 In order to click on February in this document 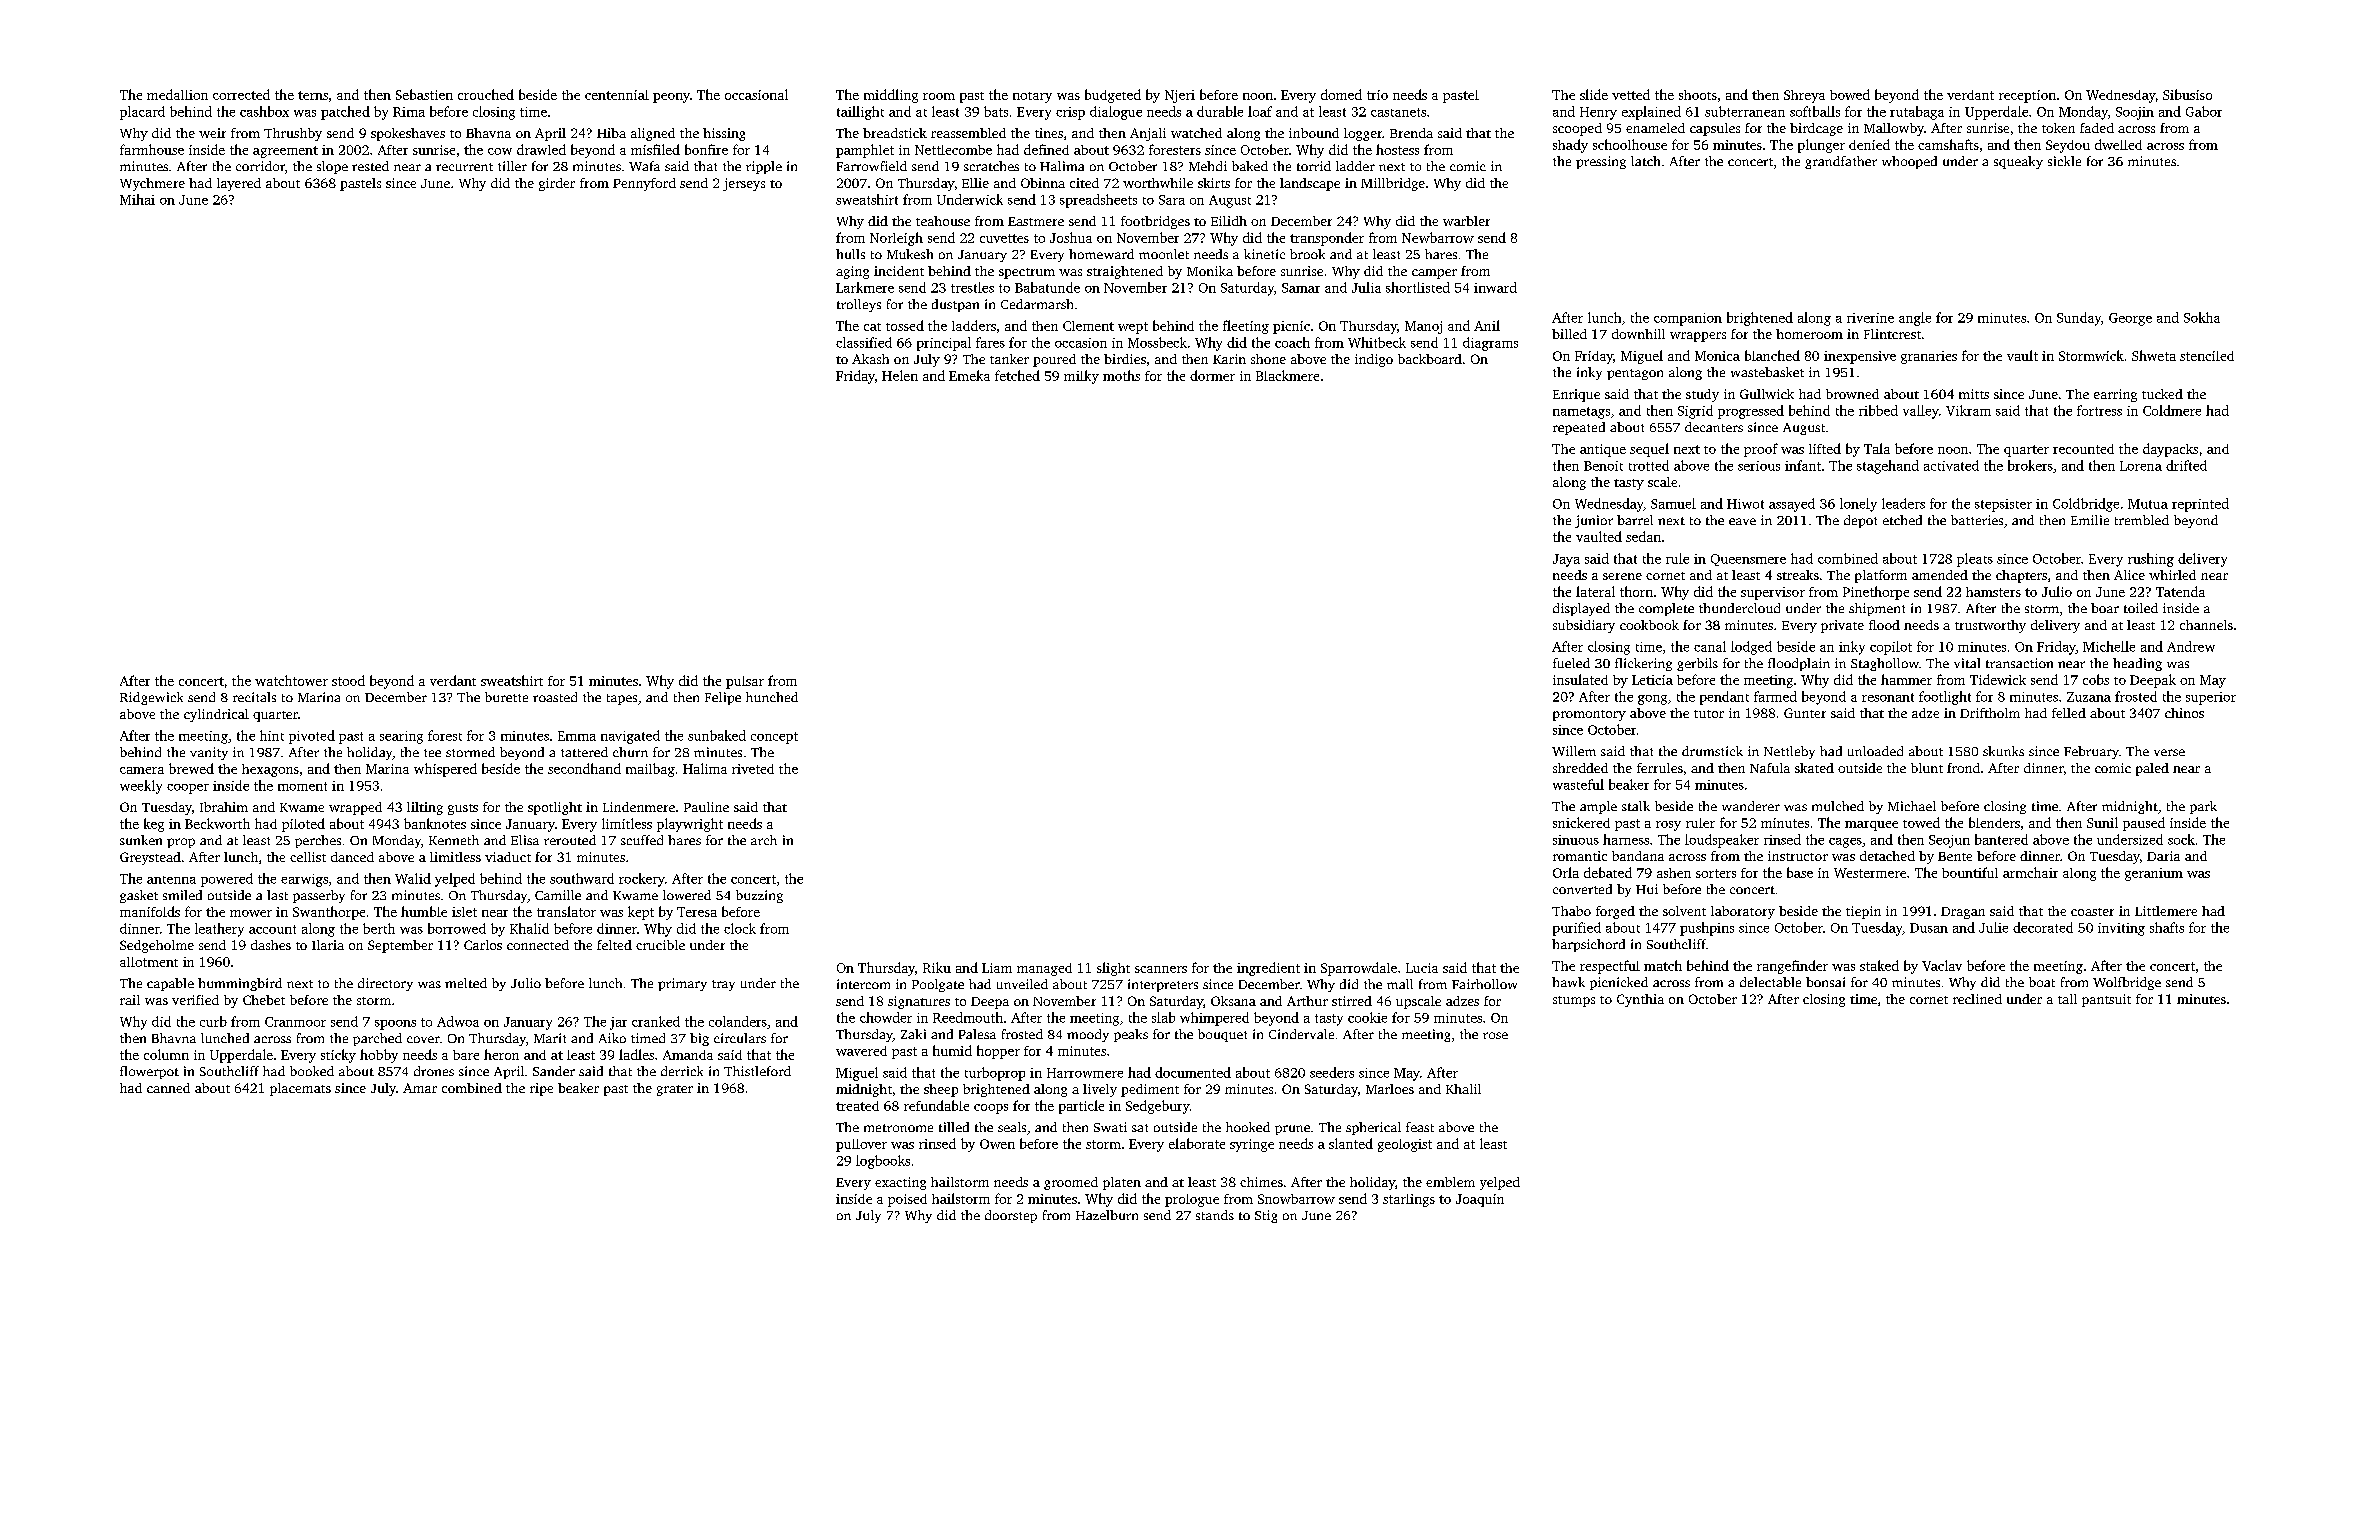, I will do `click(2091, 752)`.
